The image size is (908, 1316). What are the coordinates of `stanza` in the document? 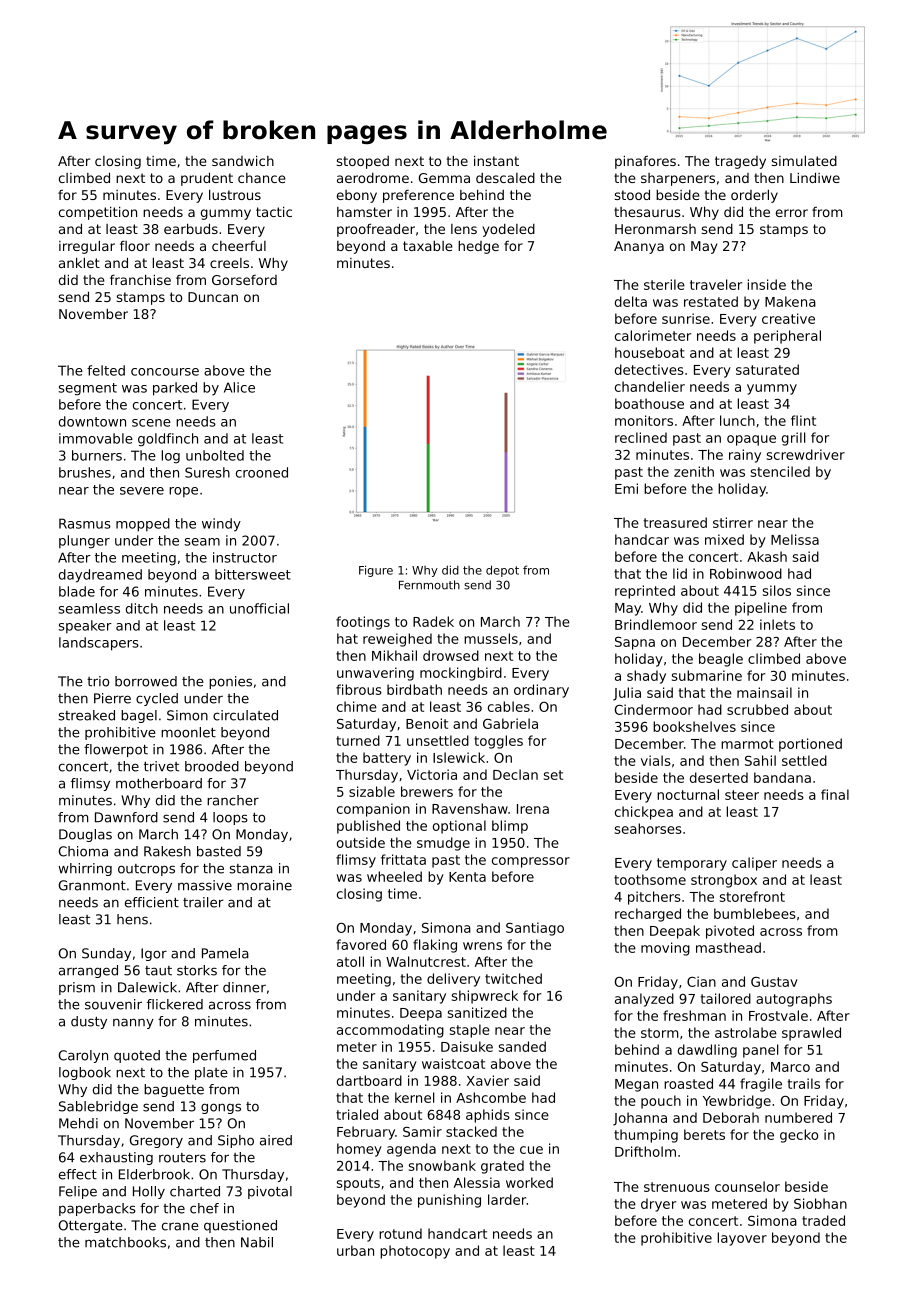 It's located at (251, 869).
